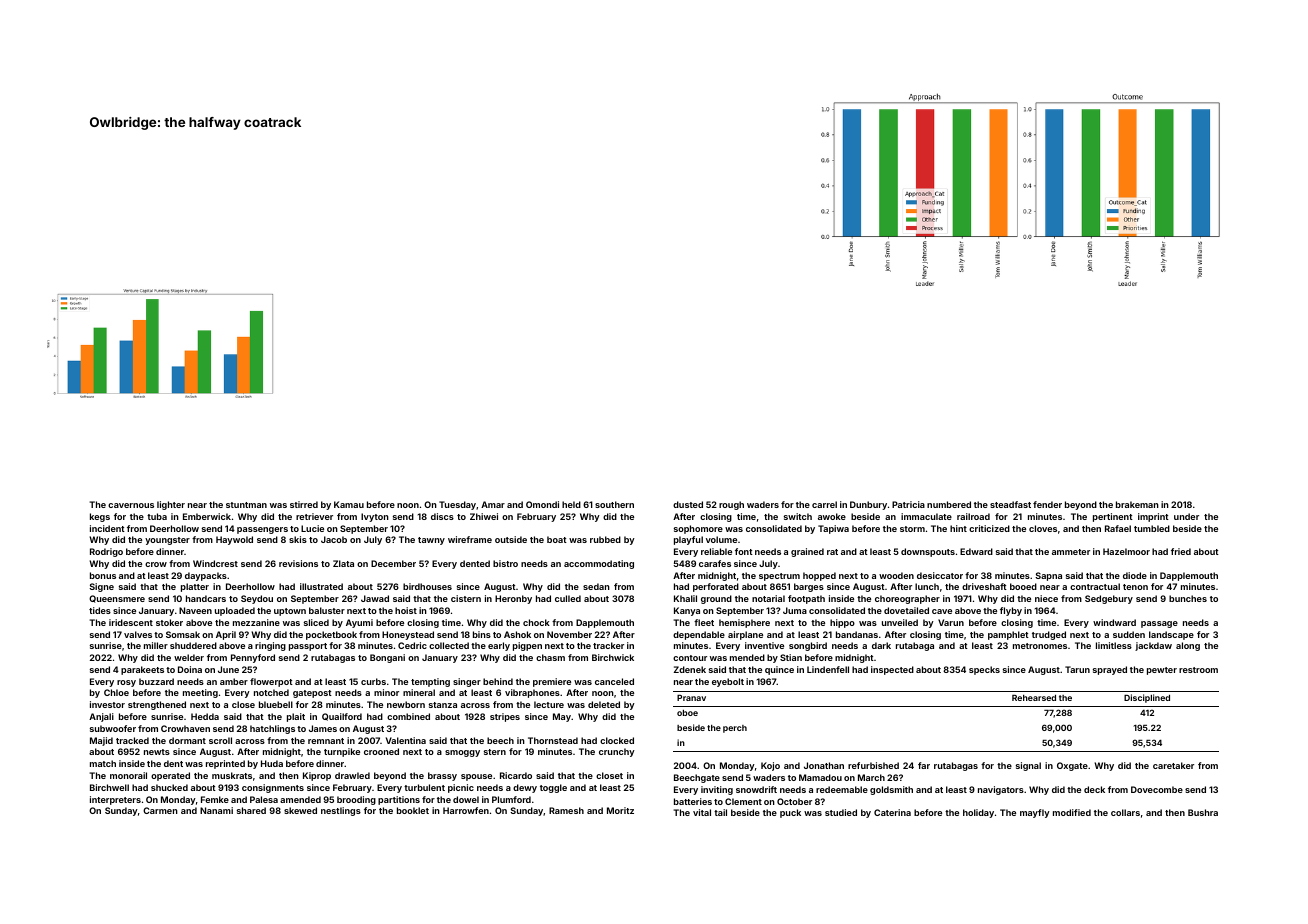  Describe the element at coordinates (698, 529) in the screenshot. I see `sophomore` at that location.
